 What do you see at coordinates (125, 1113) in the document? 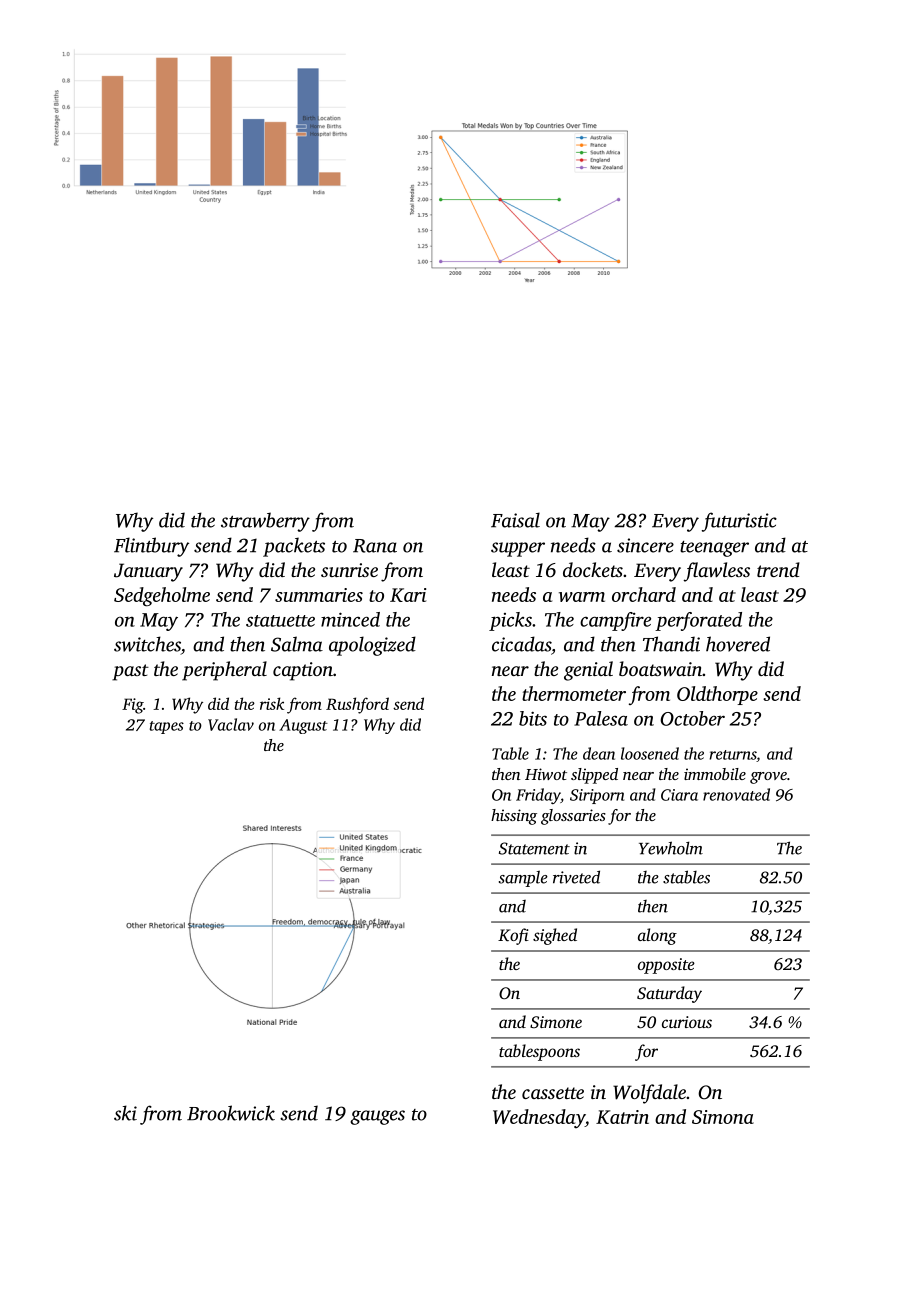
I see `ski` at bounding box center [125, 1113].
